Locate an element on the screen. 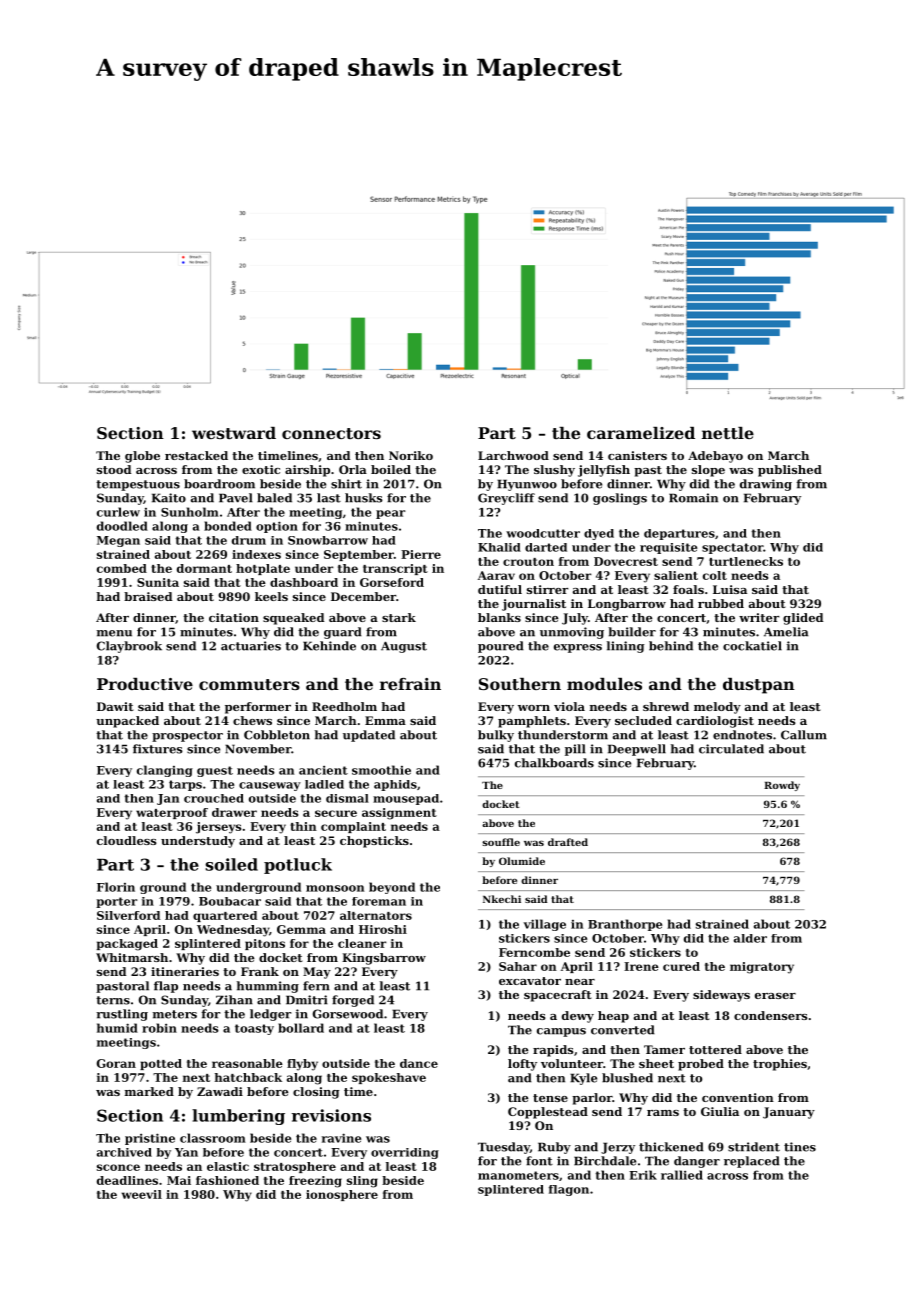 This screenshot has width=924, height=1308. connectors is located at coordinates (331, 433).
